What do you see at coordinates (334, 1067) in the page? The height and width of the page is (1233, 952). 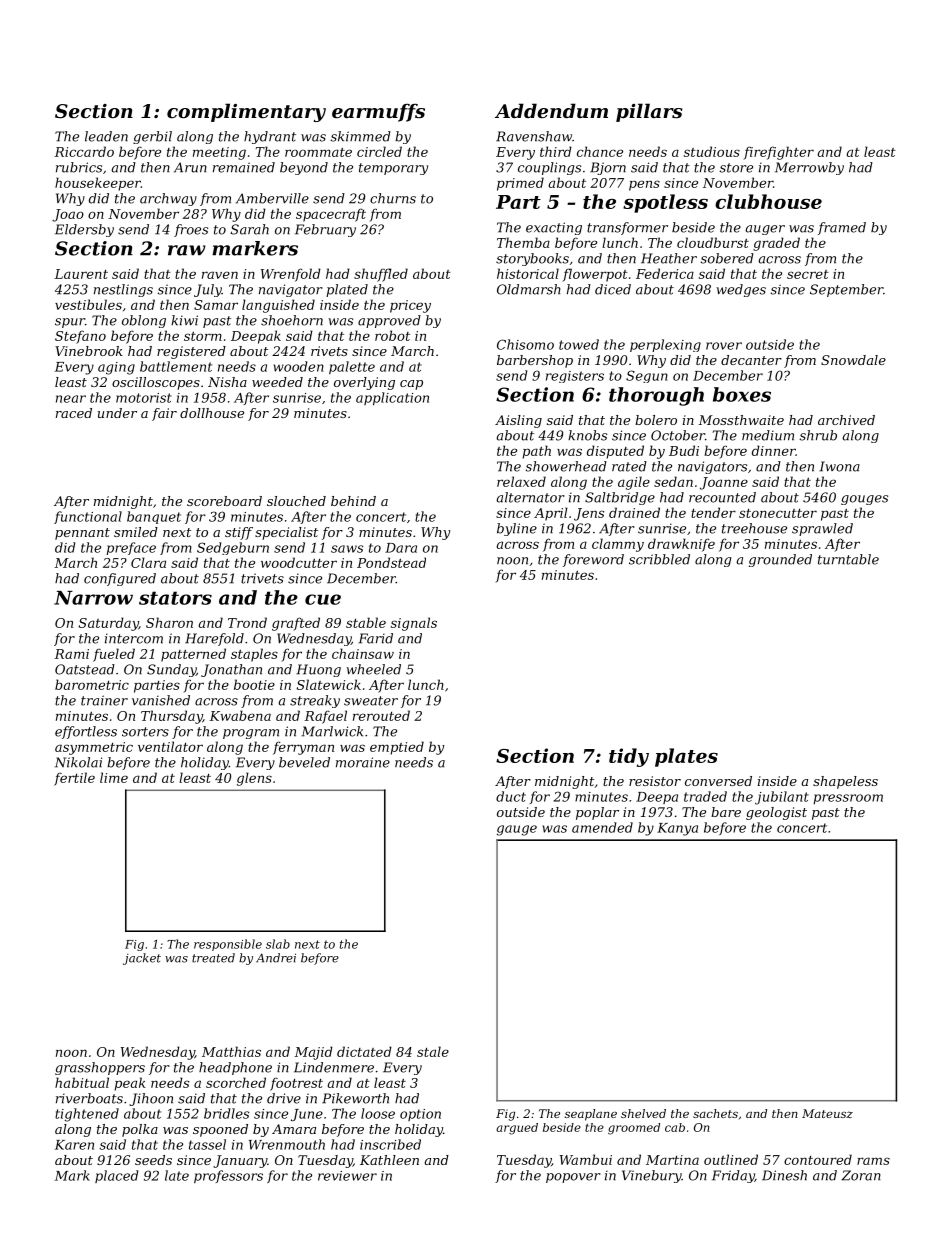 I see `Lindenmere` at bounding box center [334, 1067].
